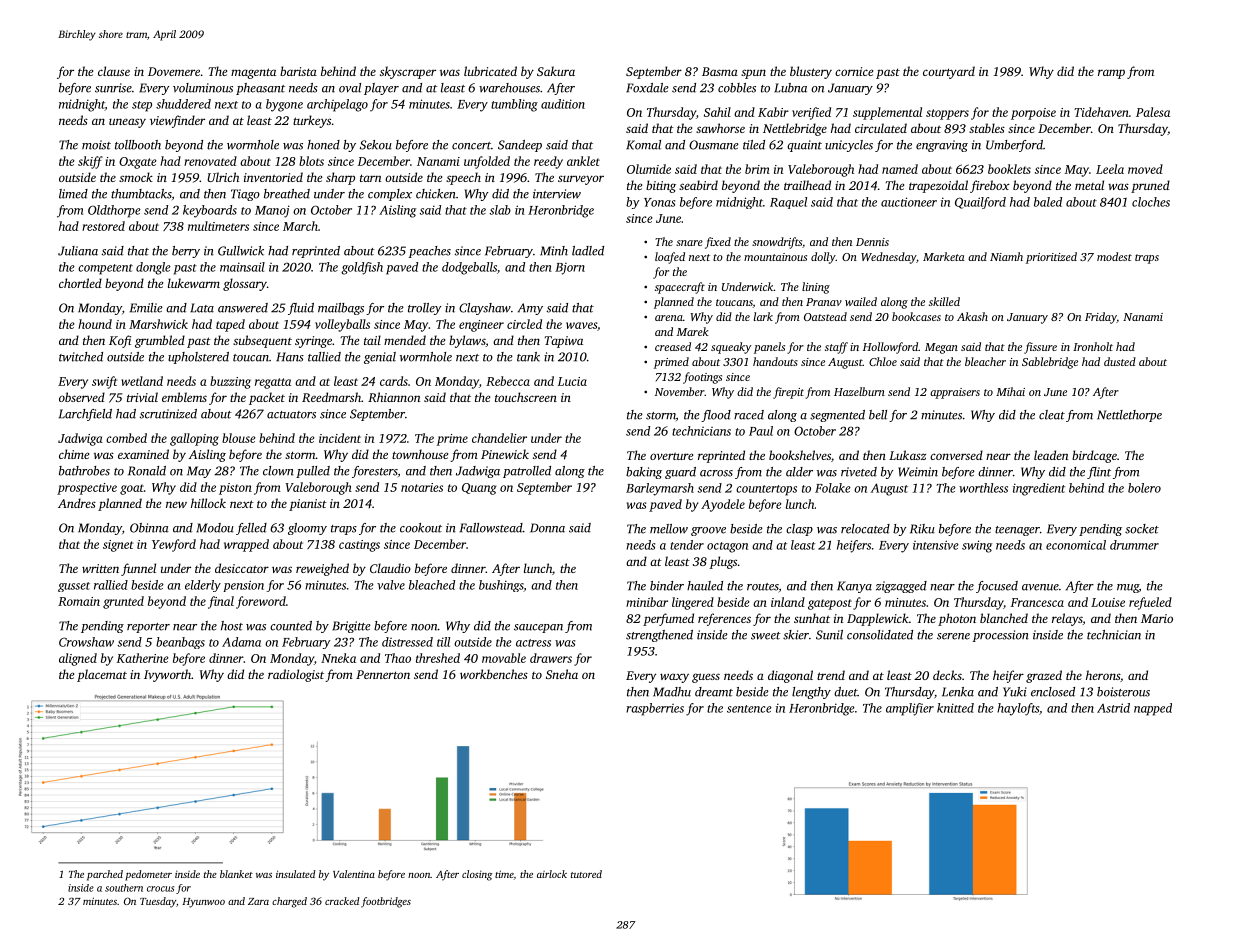  What do you see at coordinates (556, 71) in the document?
I see `Sakura` at bounding box center [556, 71].
